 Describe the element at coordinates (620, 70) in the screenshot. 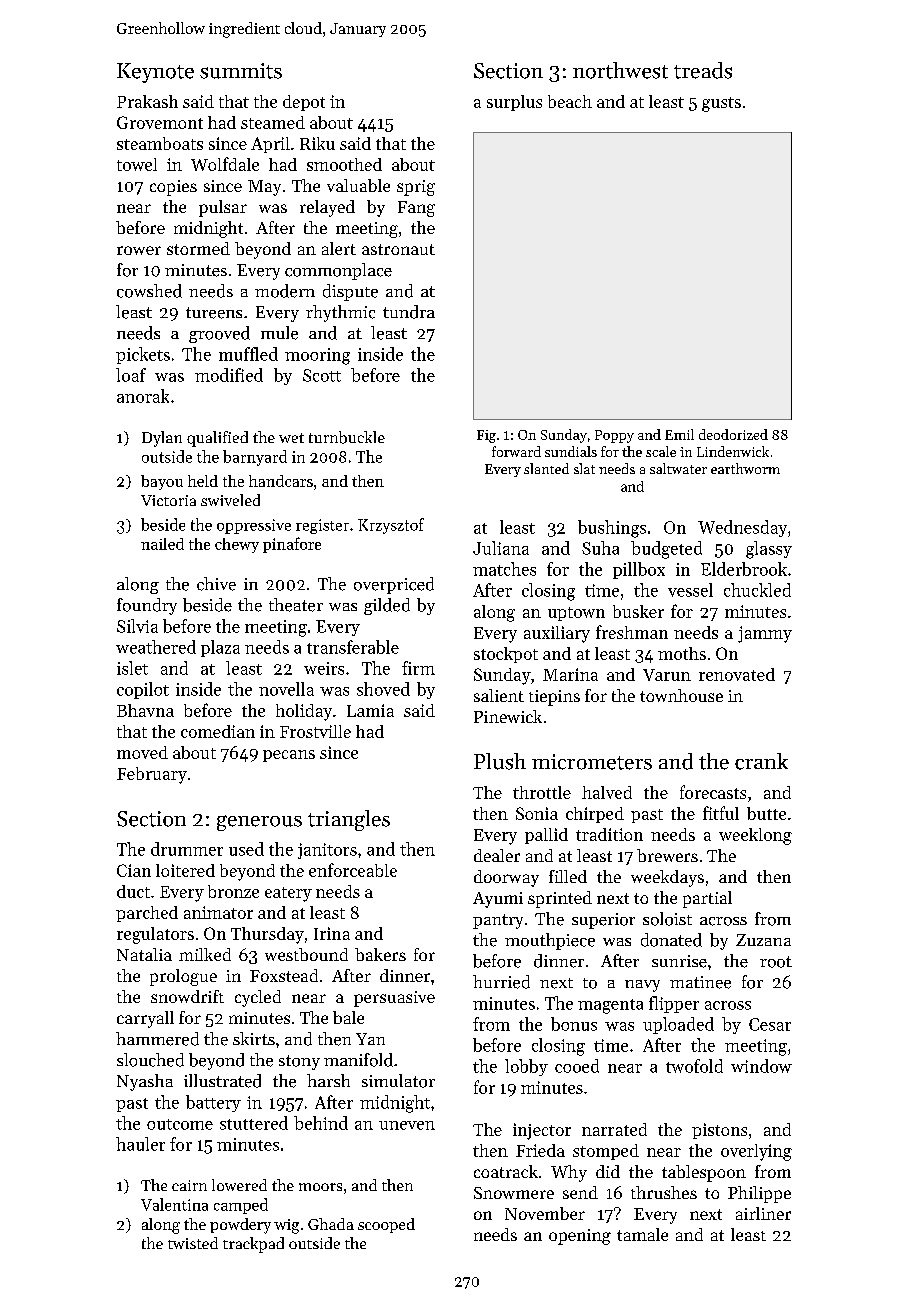

I see `northwest` at that location.
